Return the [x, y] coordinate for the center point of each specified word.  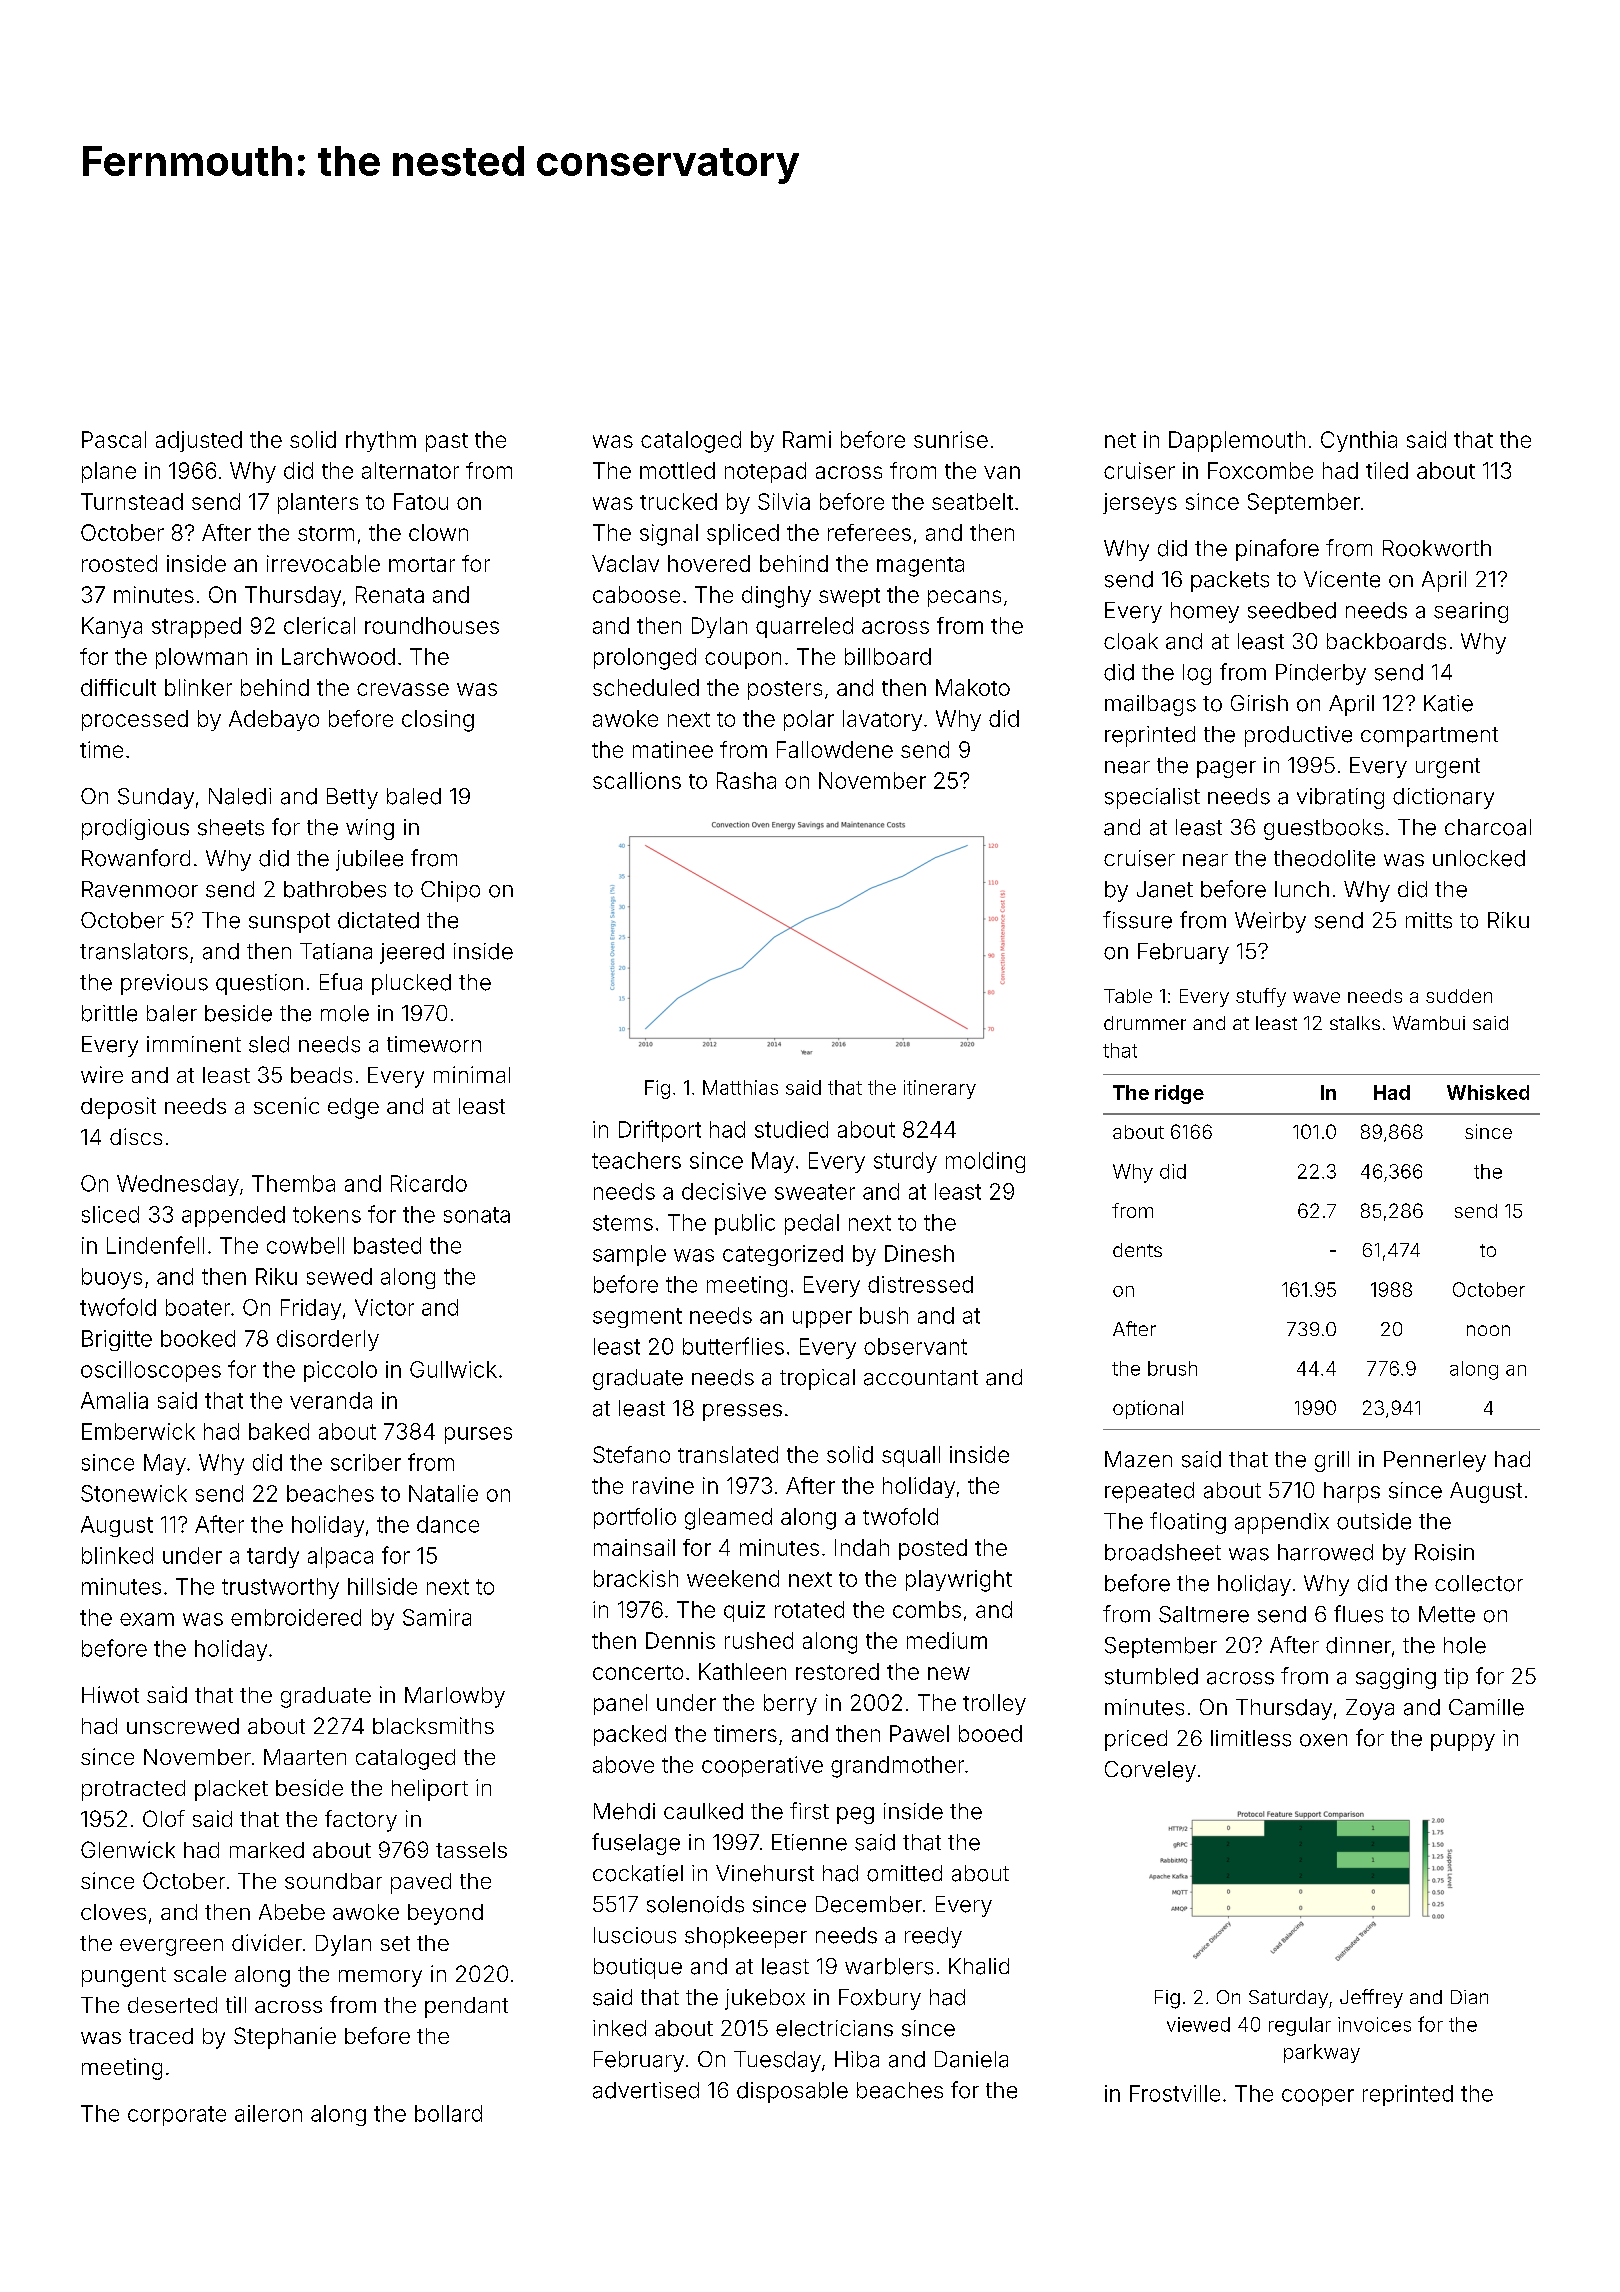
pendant [466, 2007]
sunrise [951, 439]
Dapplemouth [1237, 441]
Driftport [660, 1131]
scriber [366, 1462]
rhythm [381, 441]
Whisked [1488, 1092]
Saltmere [1204, 1614]
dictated [378, 920]
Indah [862, 1547]
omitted [904, 1873]
